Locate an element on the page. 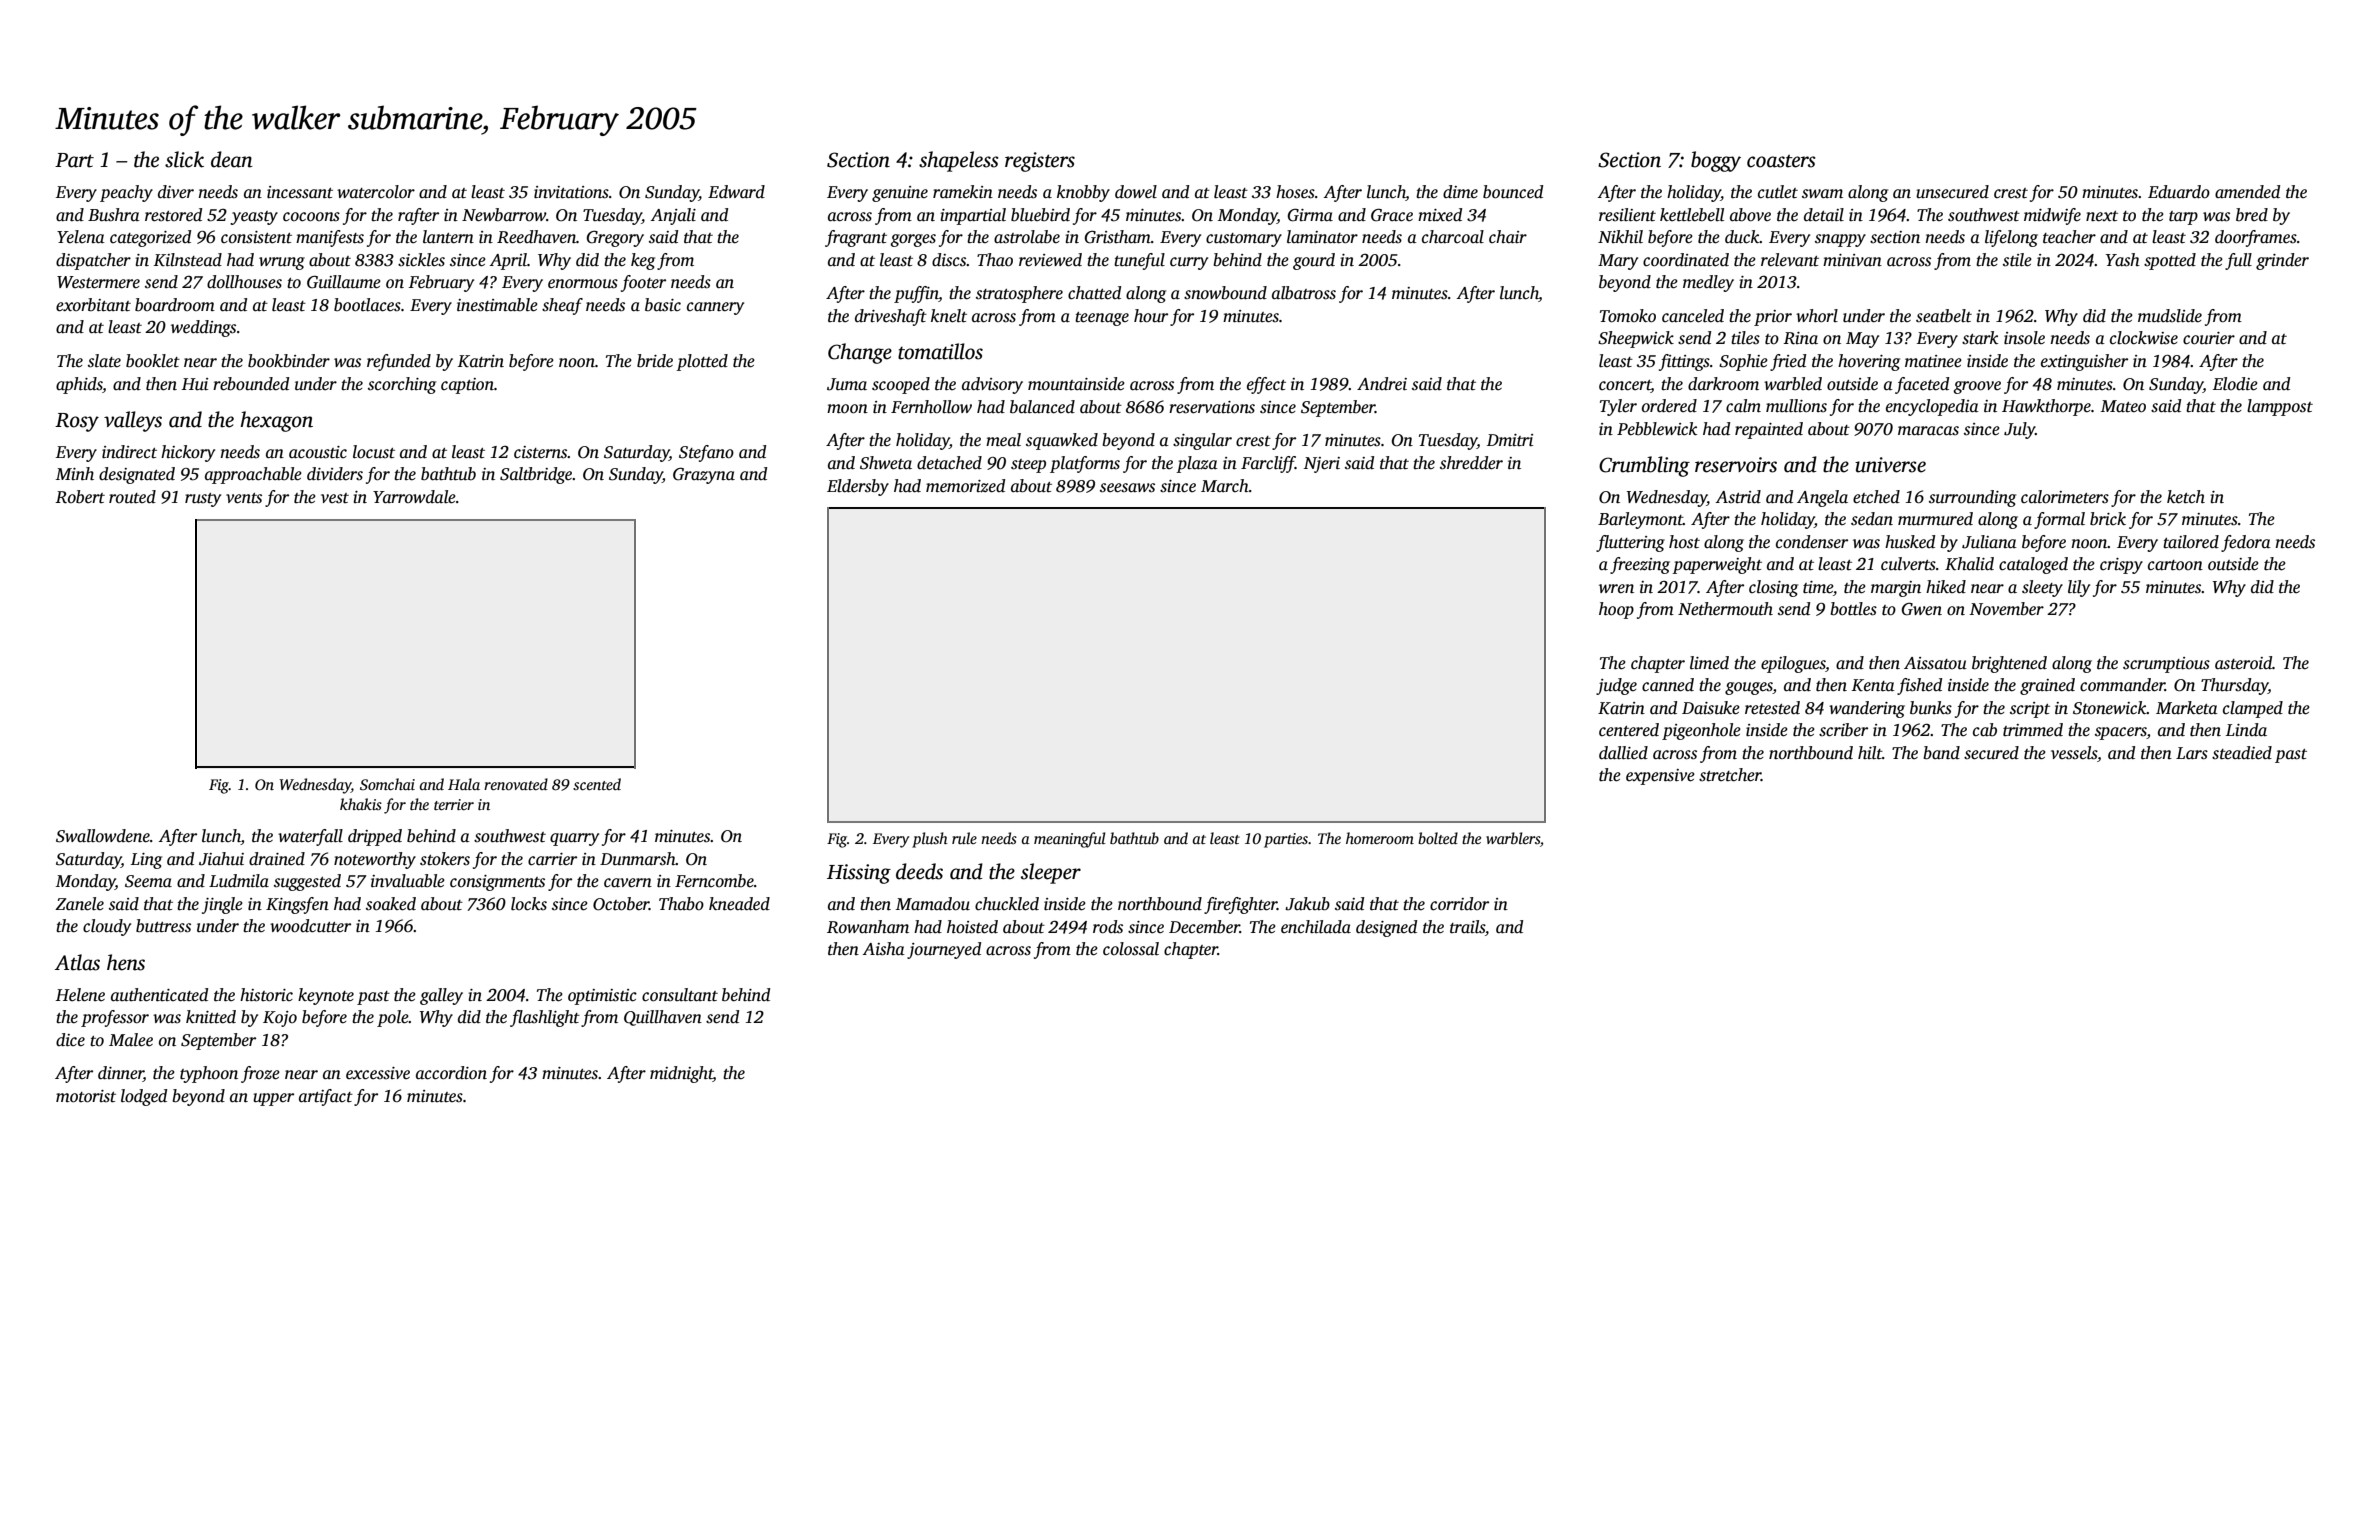  Somchai is located at coordinates (387, 784).
